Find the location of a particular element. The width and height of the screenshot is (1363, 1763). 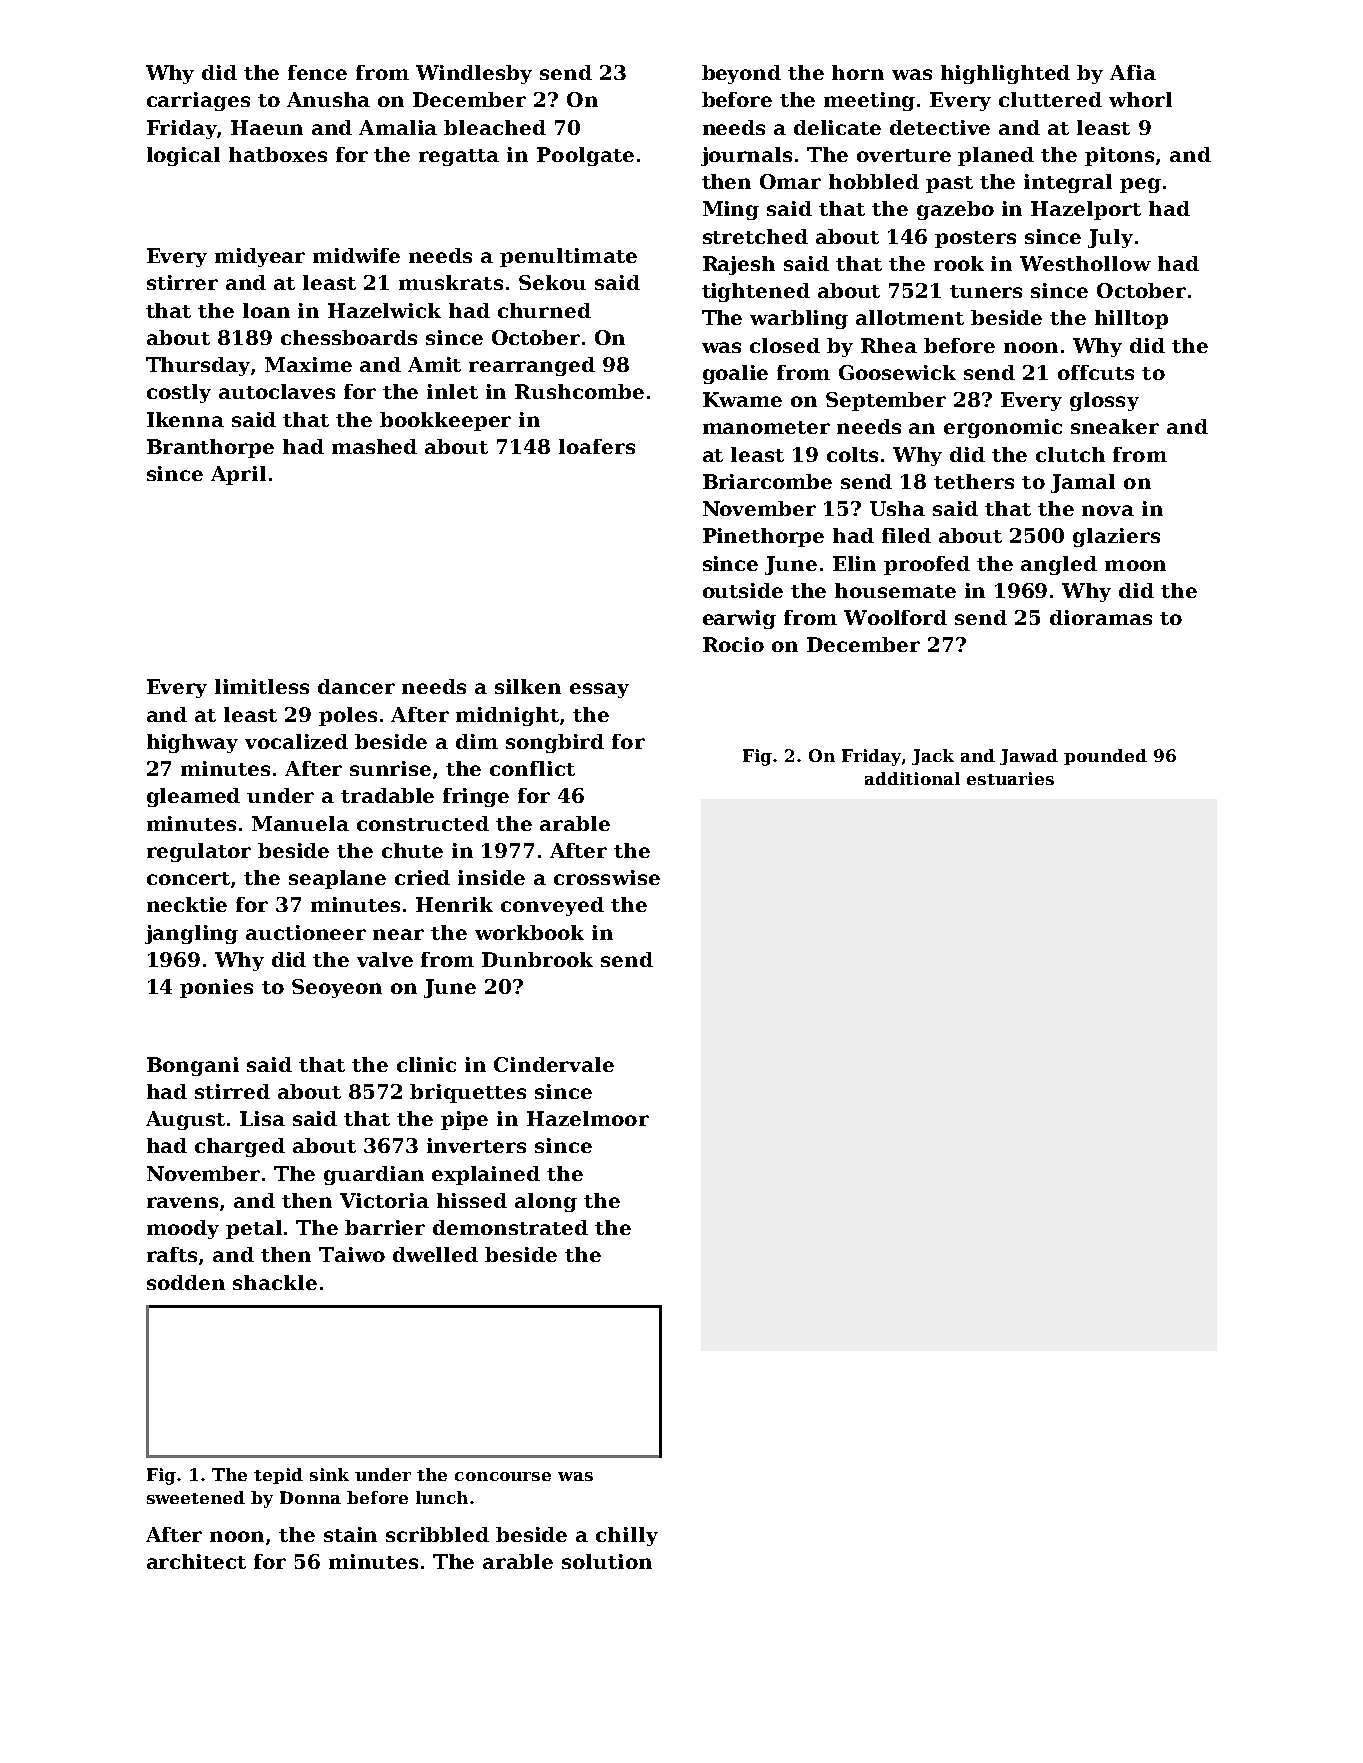

Lisa is located at coordinates (262, 1118).
